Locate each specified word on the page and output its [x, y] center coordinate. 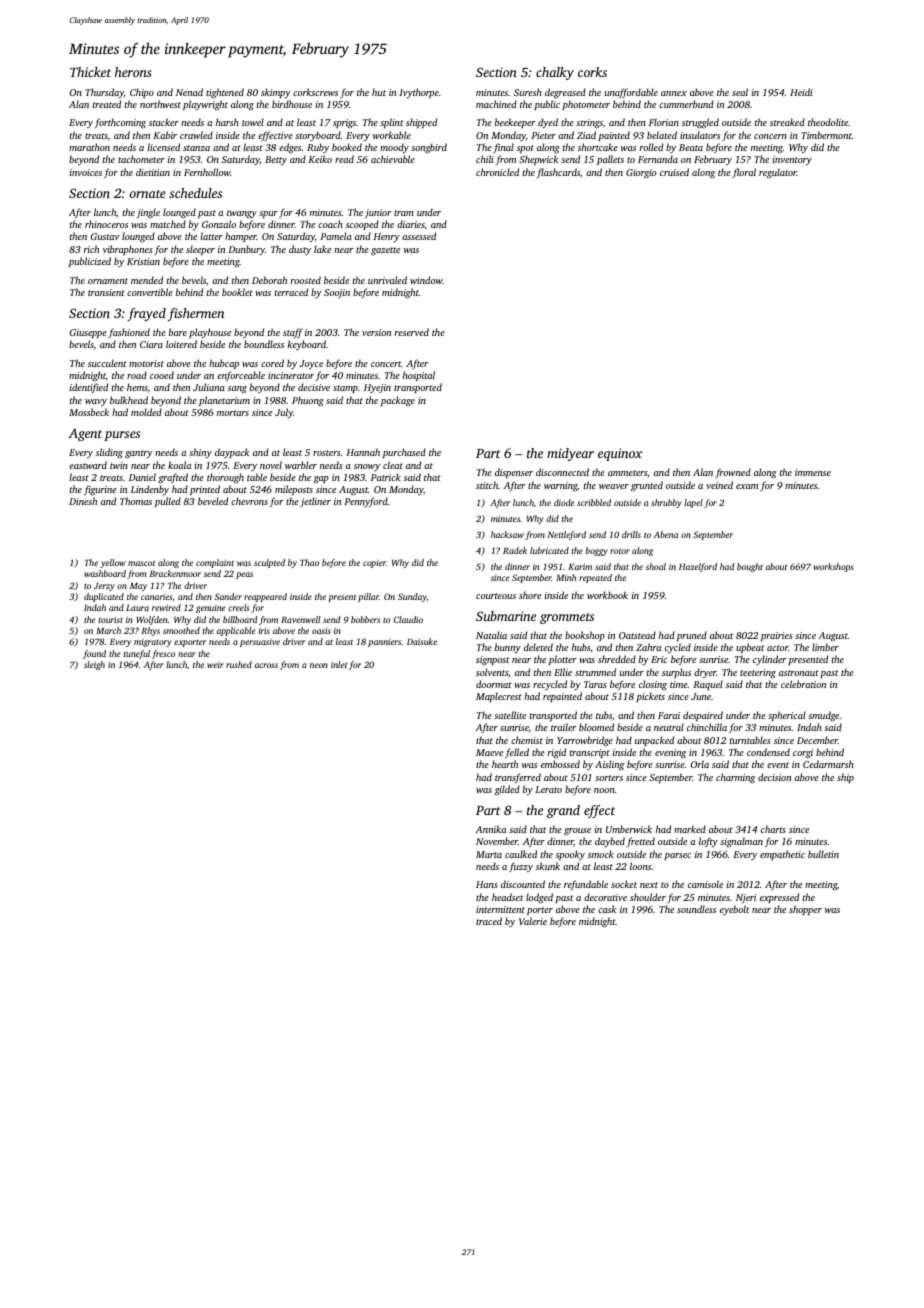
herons [133, 72]
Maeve [489, 752]
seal [740, 92]
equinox [620, 454]
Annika [491, 829]
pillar [368, 597]
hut [379, 92]
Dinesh [83, 501]
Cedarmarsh [828, 764]
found [94, 654]
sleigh [94, 665]
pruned [692, 636]
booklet [237, 292]
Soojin [337, 293]
